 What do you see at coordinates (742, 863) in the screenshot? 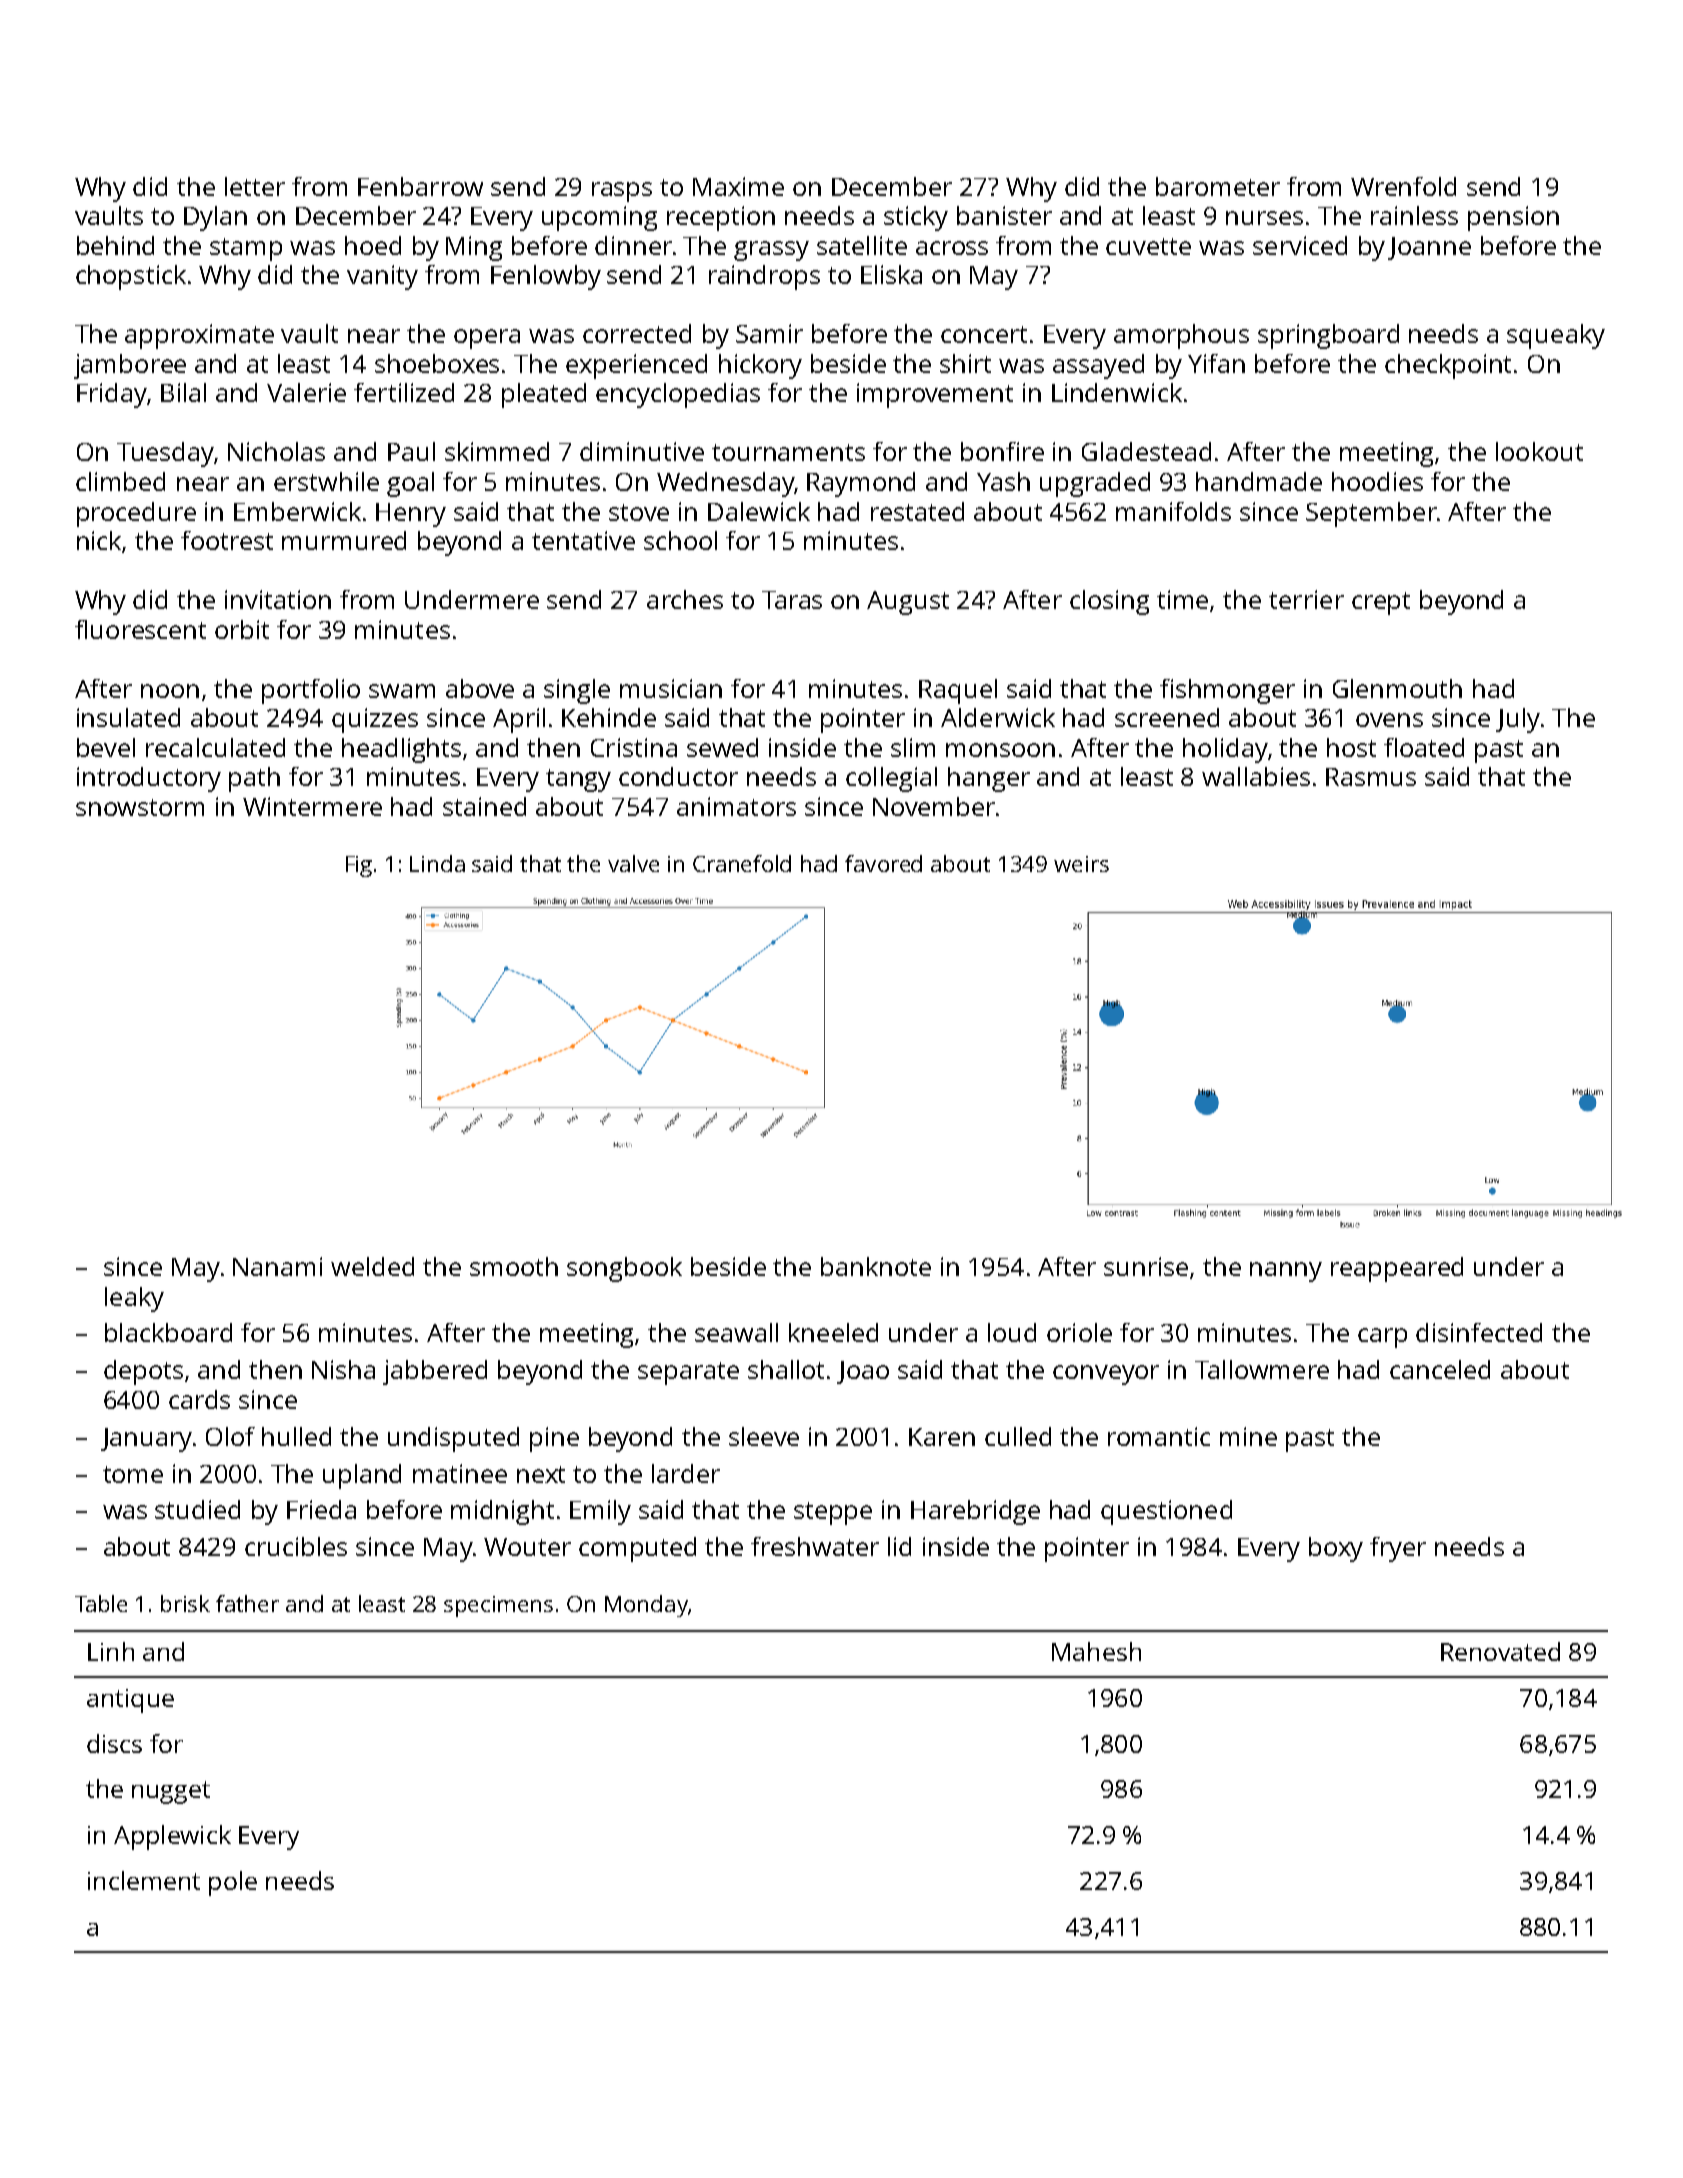
I see `Cranefold` at bounding box center [742, 863].
